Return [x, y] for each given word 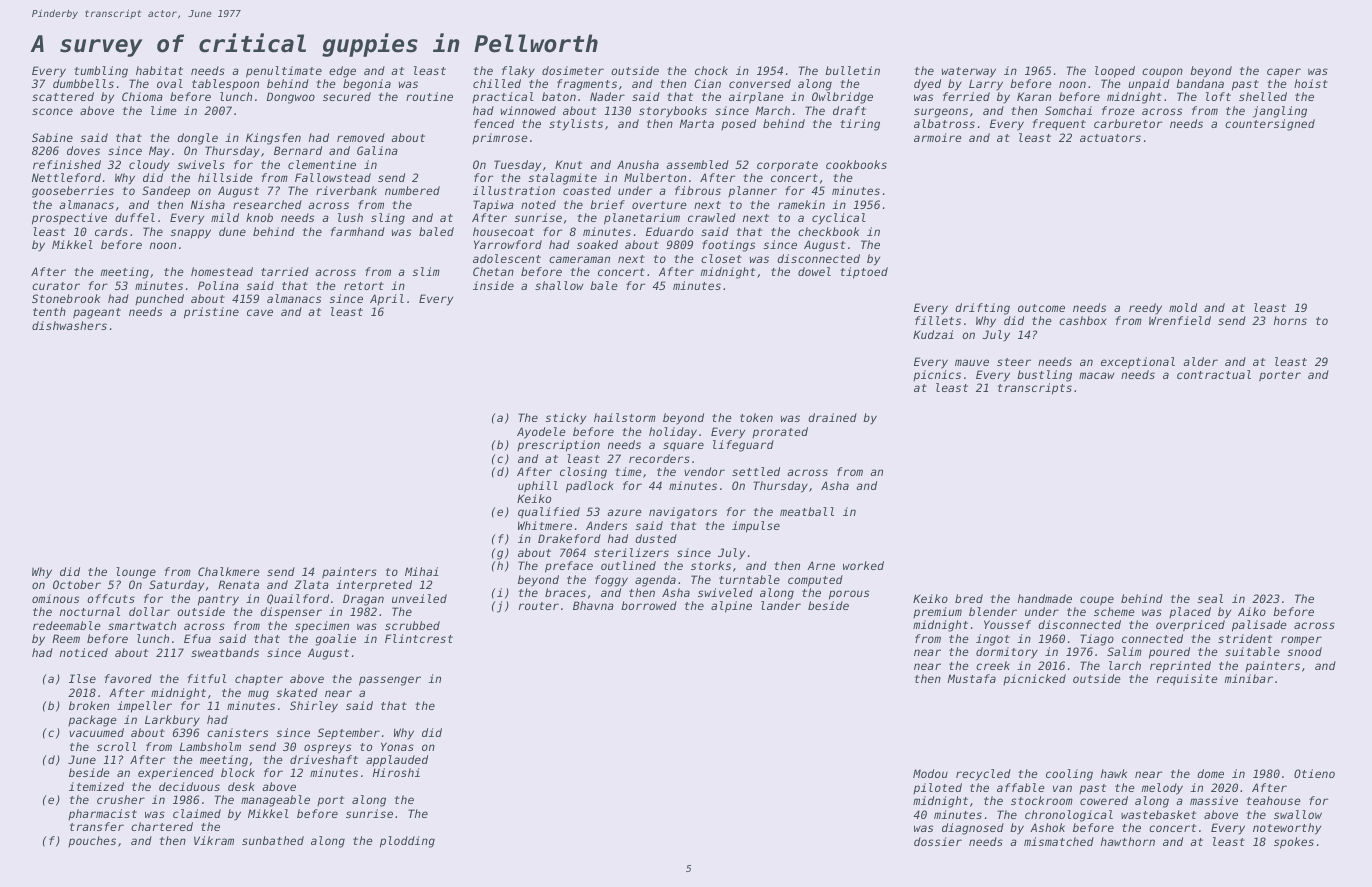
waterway [969, 72]
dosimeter [573, 70]
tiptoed [864, 273]
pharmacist [102, 814]
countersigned [1270, 125]
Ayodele [541, 433]
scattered [63, 96]
